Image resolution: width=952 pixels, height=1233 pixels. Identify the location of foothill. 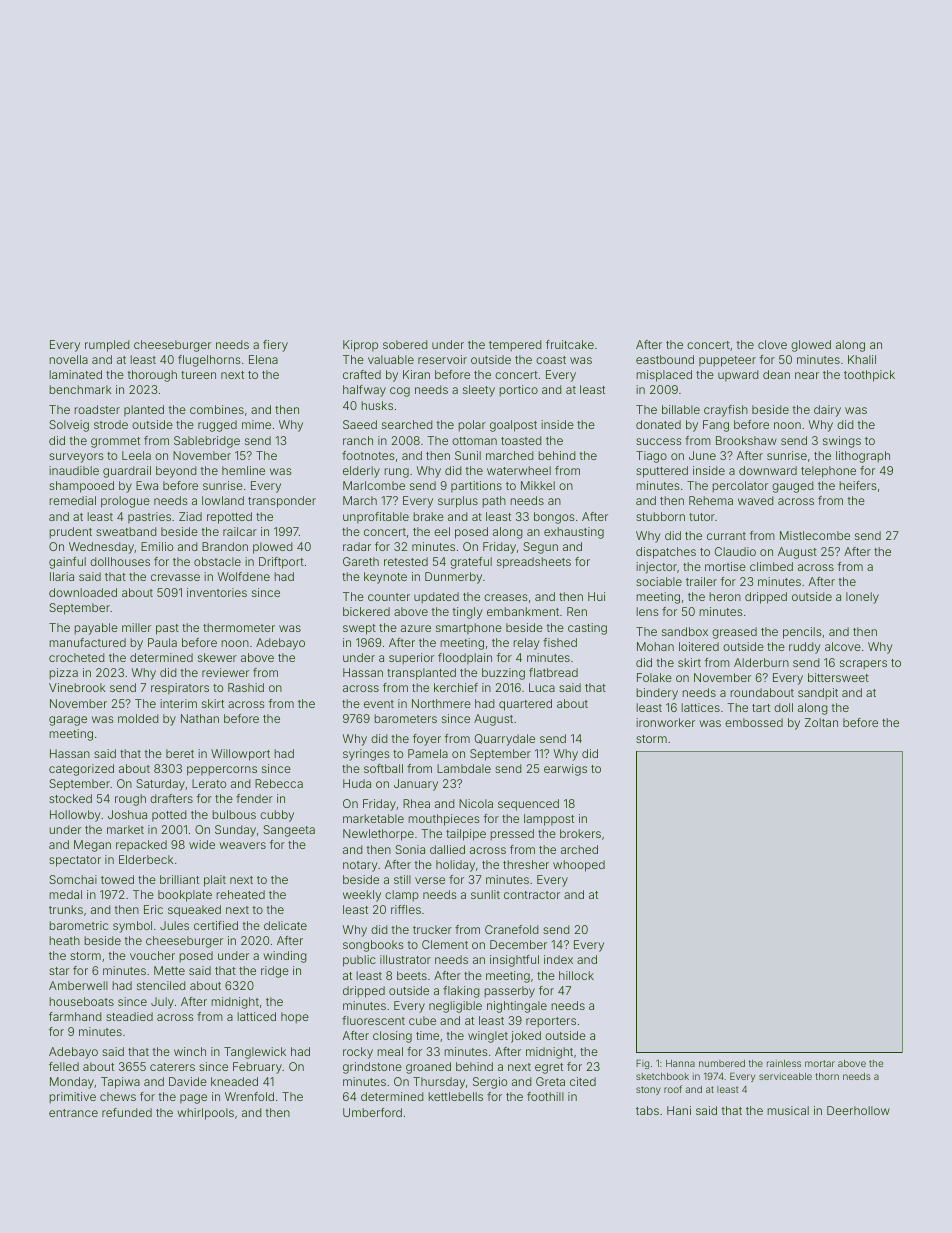
(545, 1096).
